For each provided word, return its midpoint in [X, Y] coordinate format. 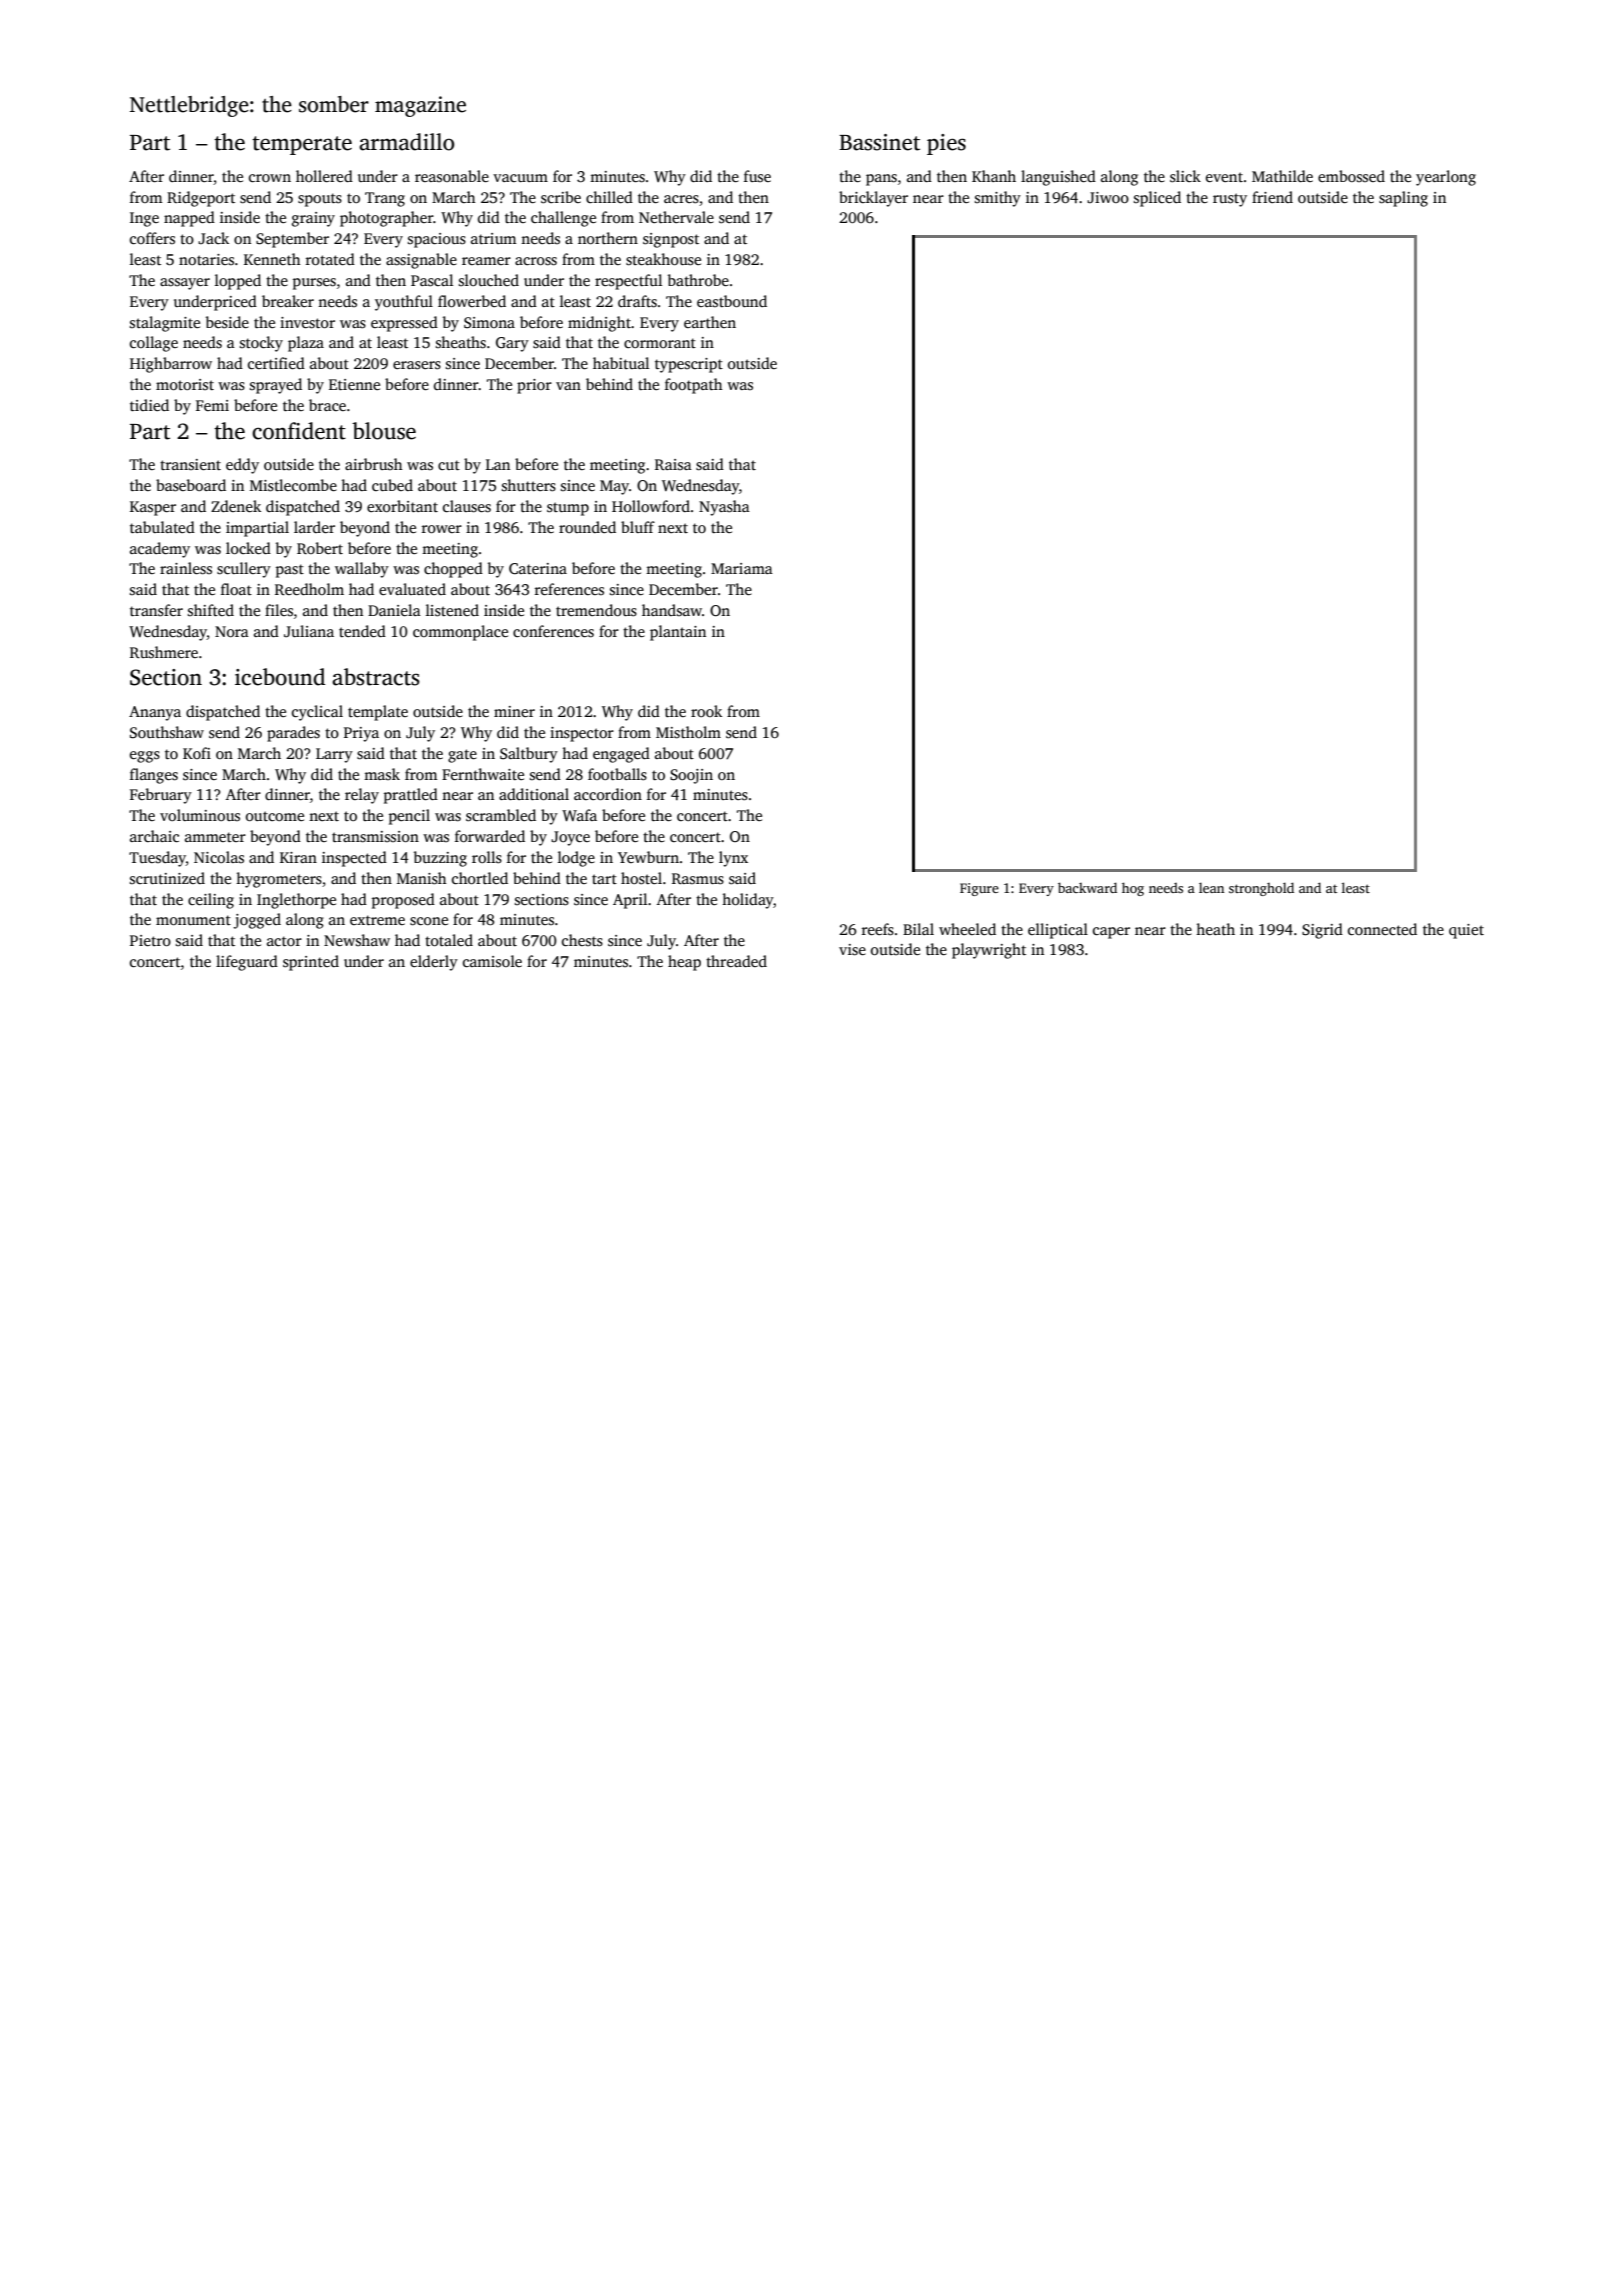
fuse [757, 176]
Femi [212, 405]
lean [1211, 887]
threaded [736, 961]
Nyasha [724, 508]
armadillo [406, 142]
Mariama [742, 568]
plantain [678, 633]
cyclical [317, 713]
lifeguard [247, 963]
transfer [156, 610]
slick [1185, 176]
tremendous [596, 610]
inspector [582, 734]
